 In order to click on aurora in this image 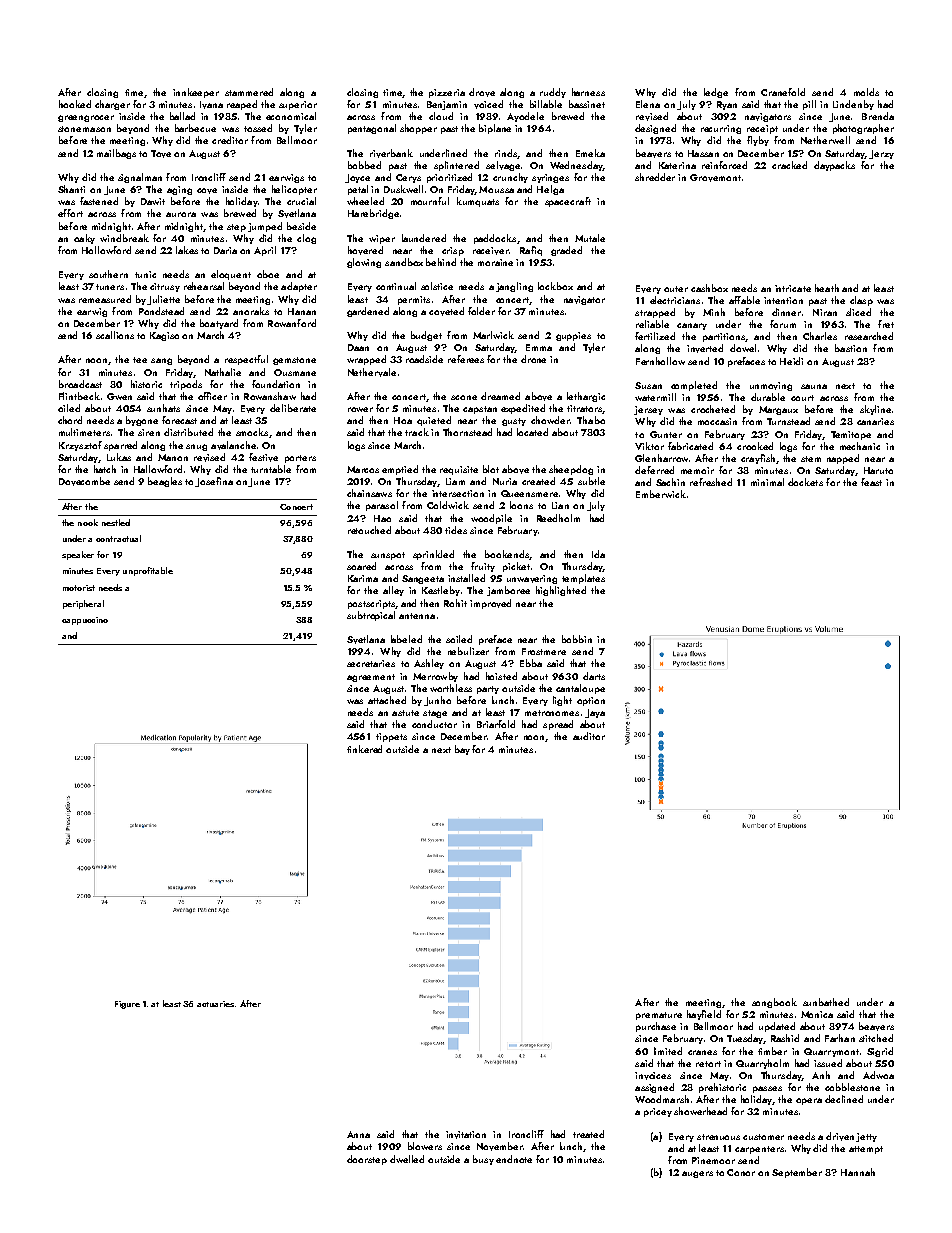, I will do `click(181, 214)`.
